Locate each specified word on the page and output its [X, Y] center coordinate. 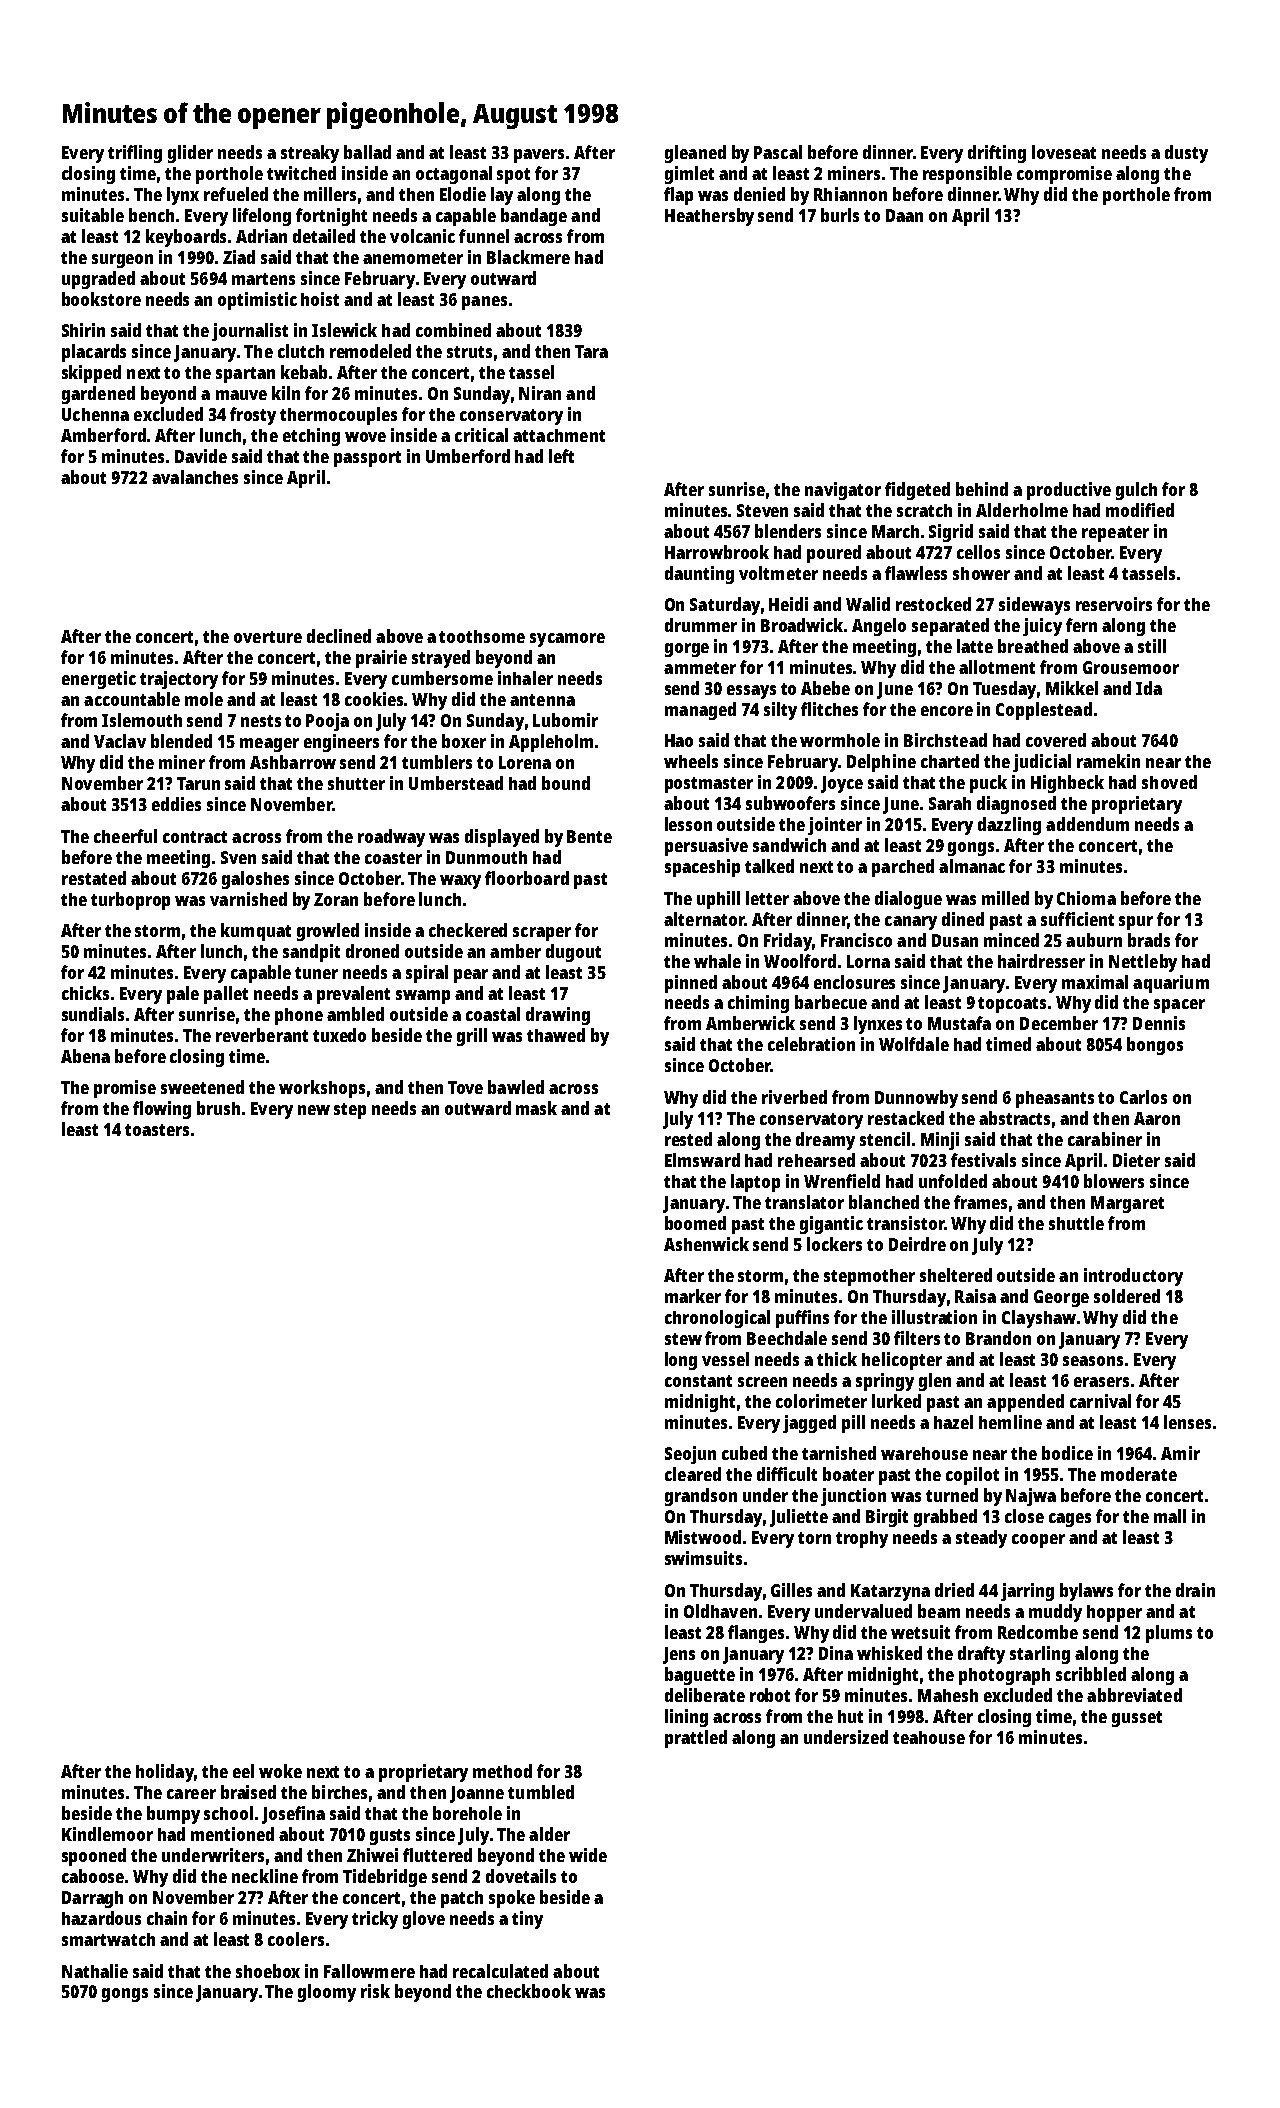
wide [588, 1855]
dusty [1186, 154]
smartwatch [108, 1939]
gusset [1137, 1719]
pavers [539, 156]
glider [190, 154]
